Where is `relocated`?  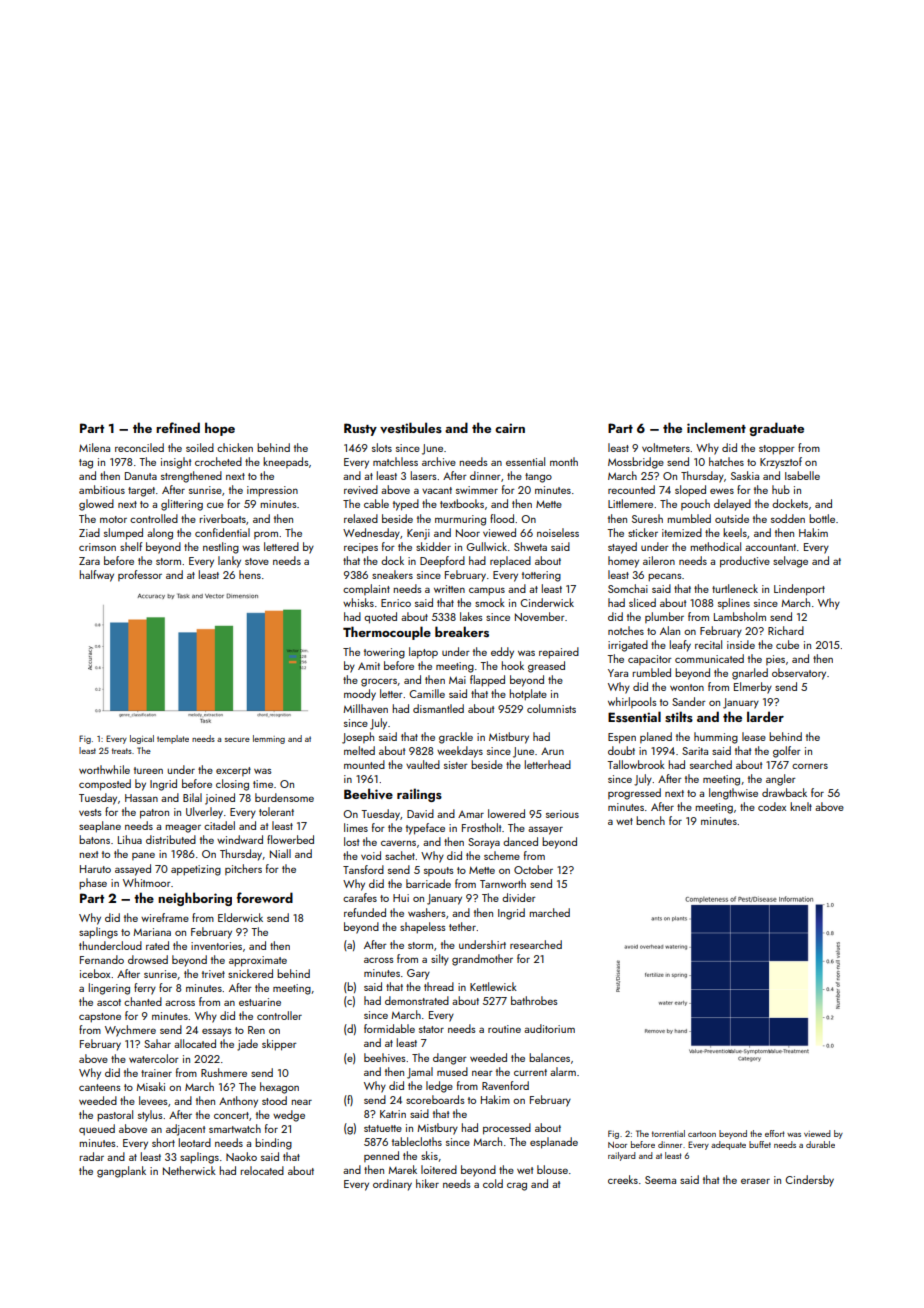
relocated is located at coordinates (262, 1170).
